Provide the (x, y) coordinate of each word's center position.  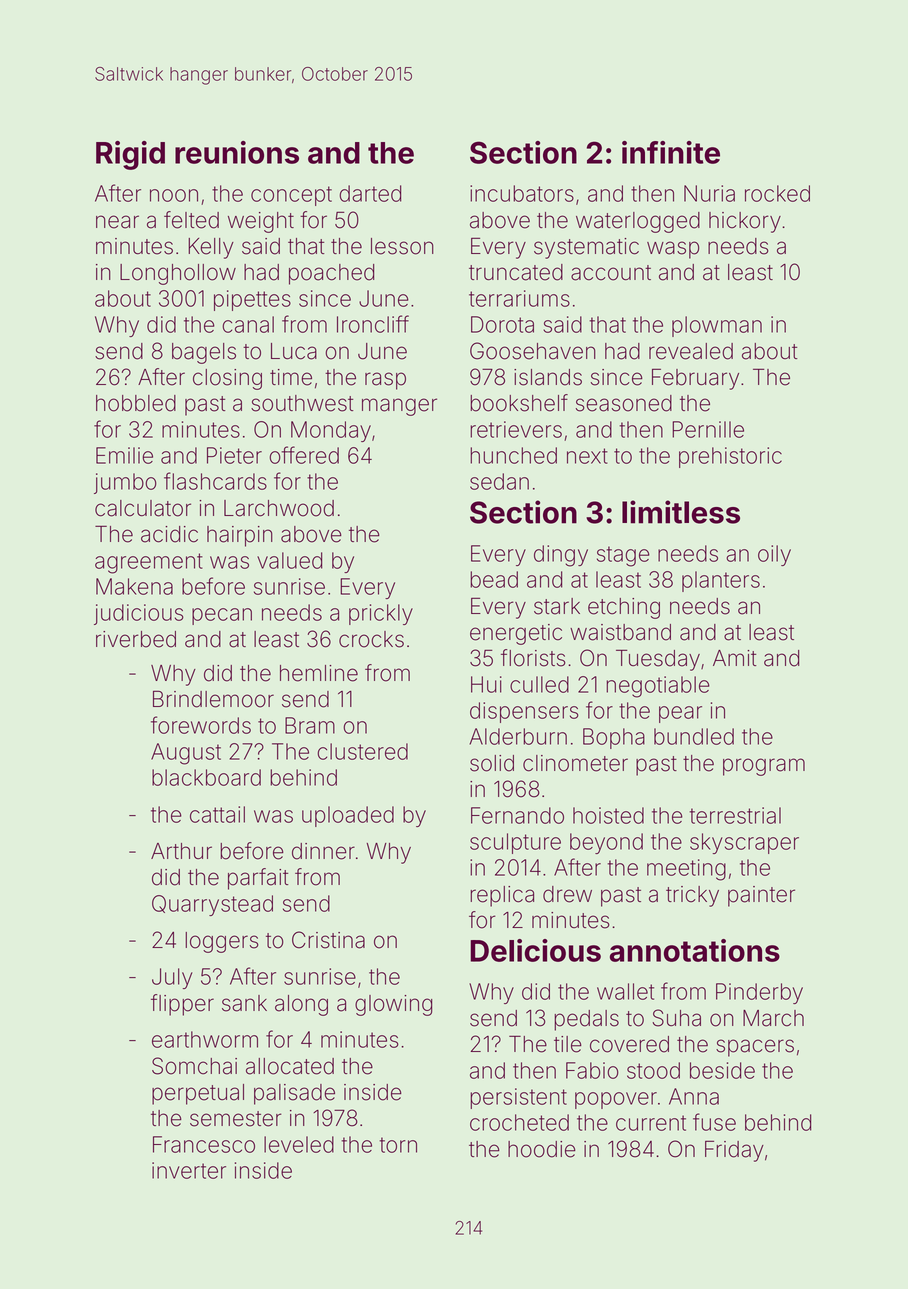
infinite (671, 152)
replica (502, 896)
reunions (237, 152)
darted (370, 193)
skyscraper (744, 843)
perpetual (198, 1094)
